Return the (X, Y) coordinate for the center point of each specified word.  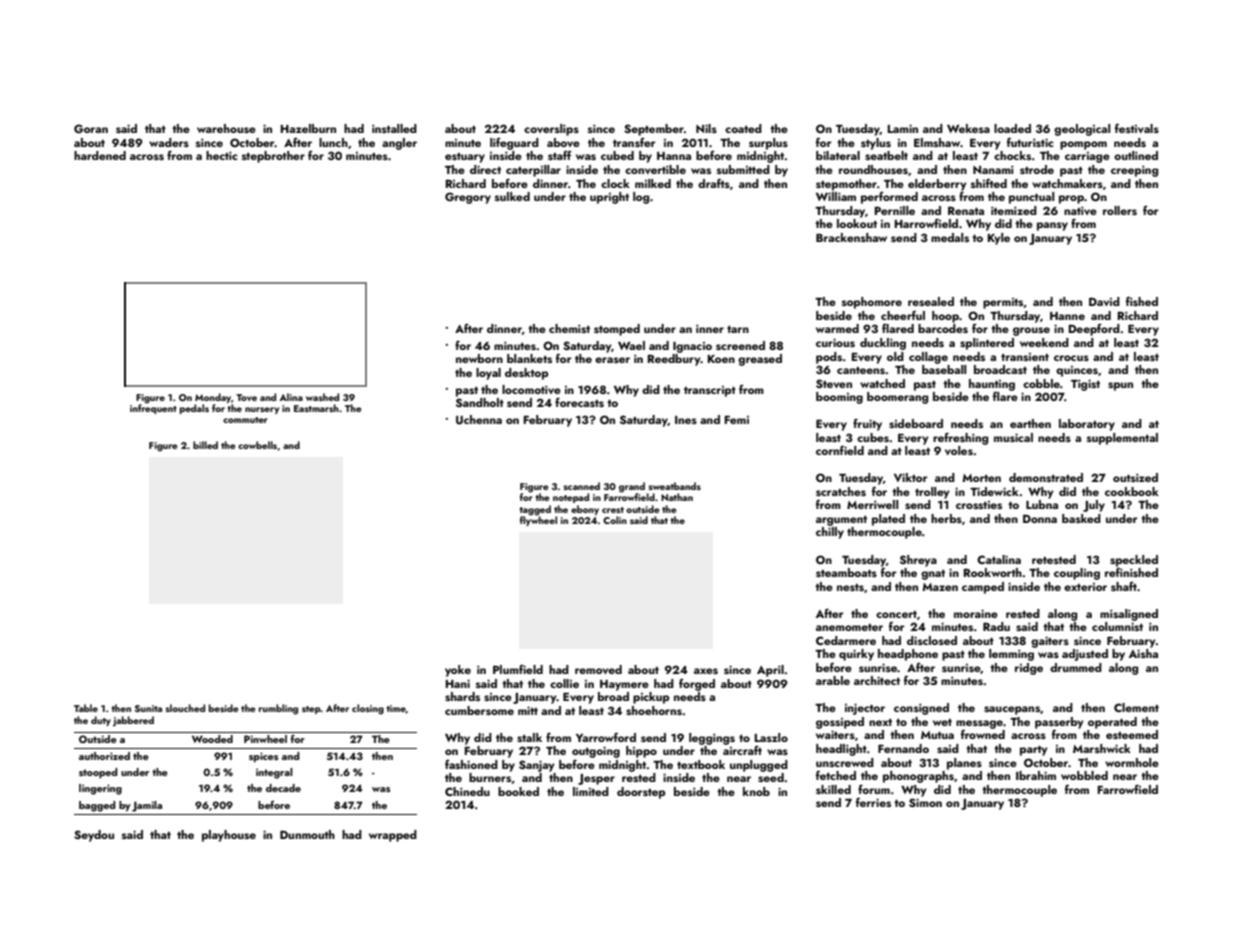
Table (86, 708)
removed (598, 669)
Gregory (468, 198)
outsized (1135, 477)
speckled (1134, 561)
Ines (686, 420)
